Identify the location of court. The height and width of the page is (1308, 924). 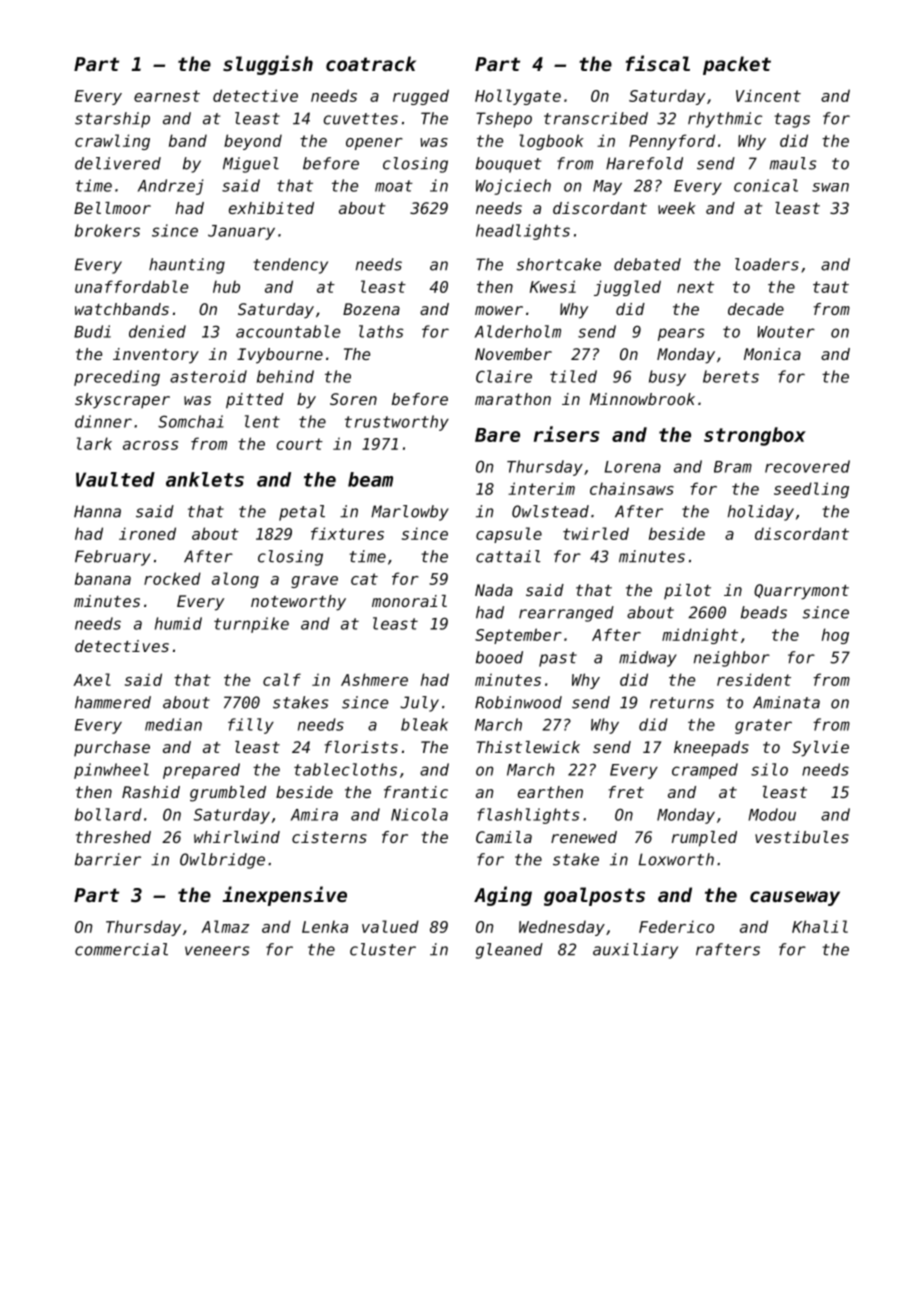
(299, 444).
